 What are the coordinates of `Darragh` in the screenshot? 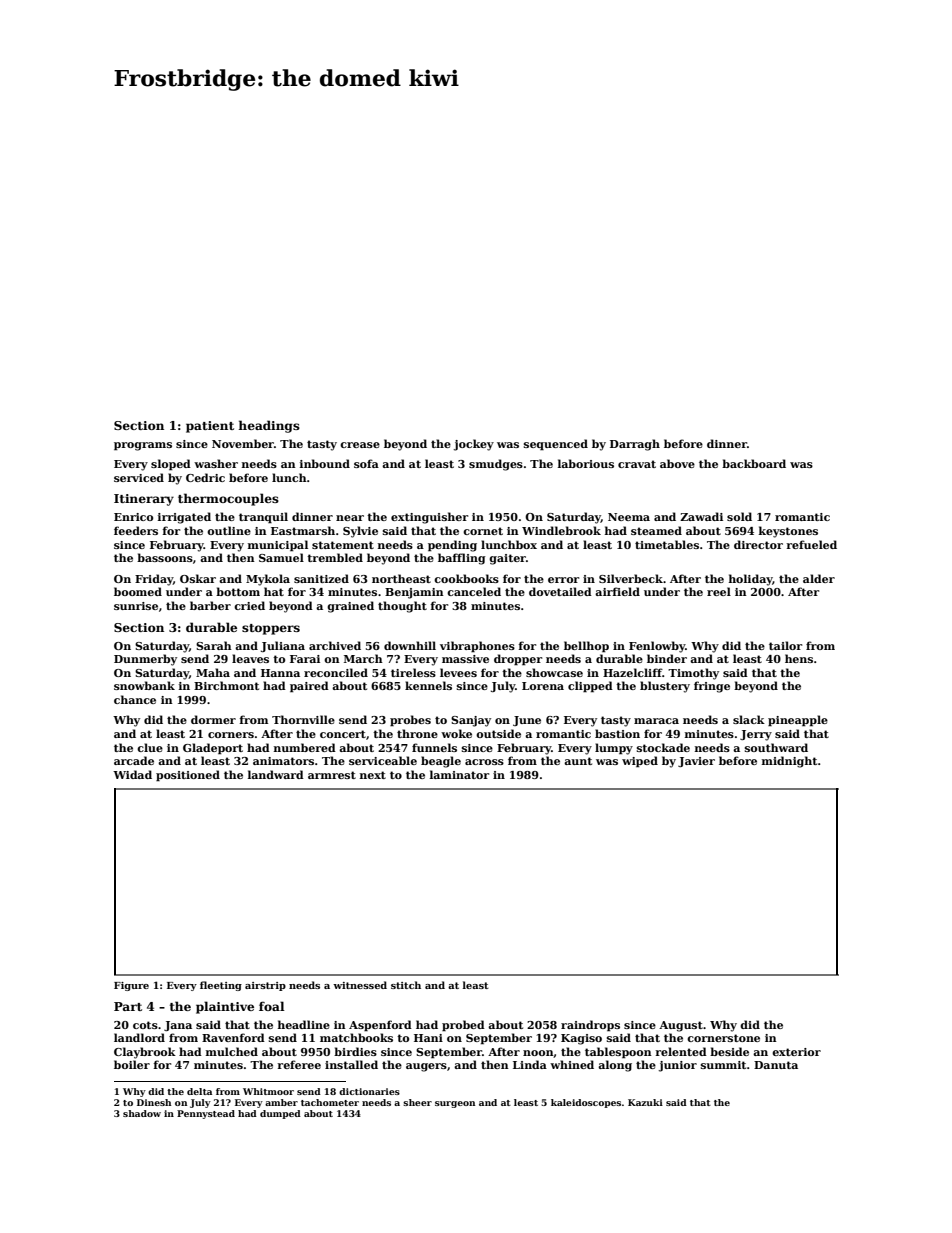 It's located at (635, 445).
